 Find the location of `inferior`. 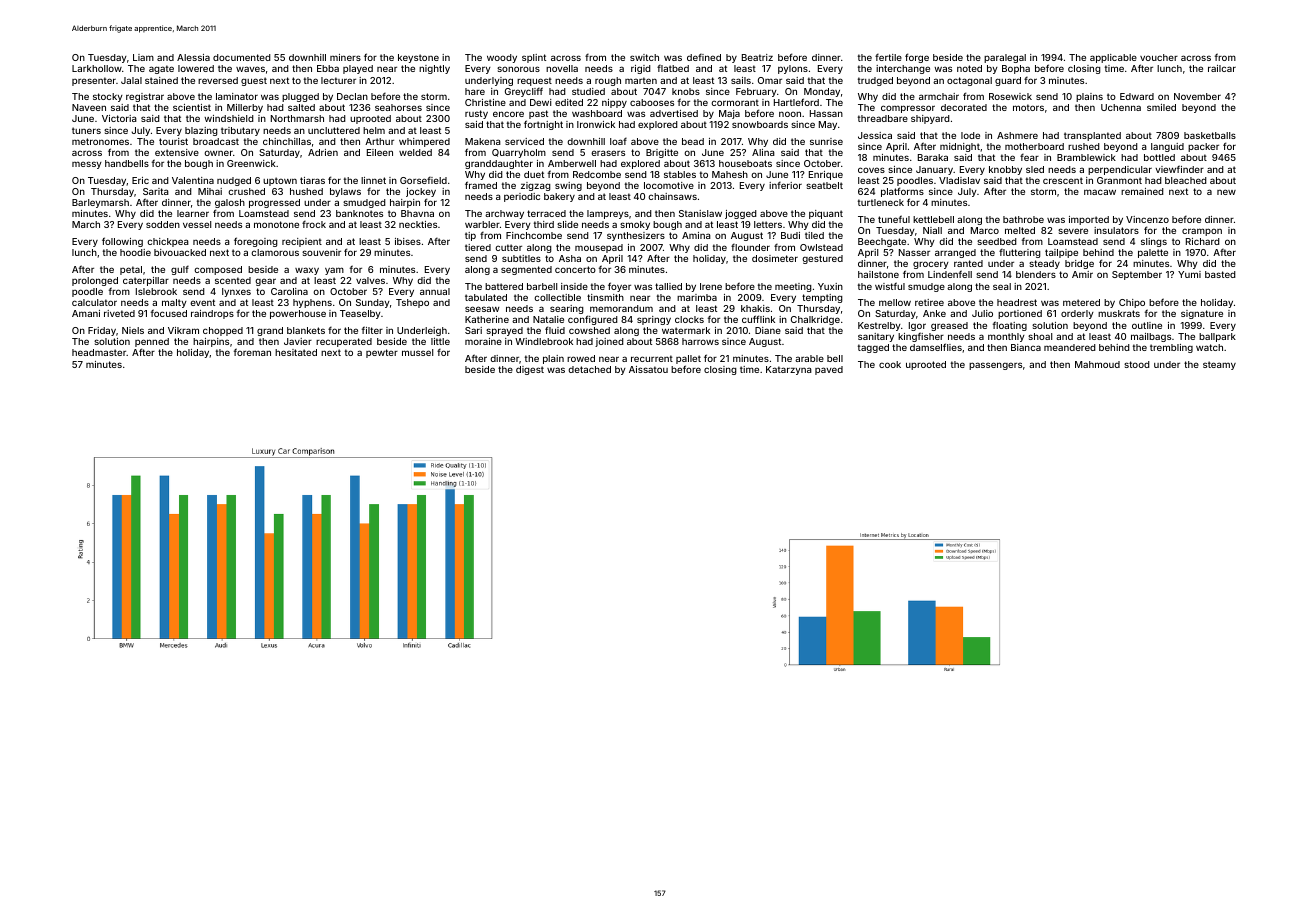

inferior is located at coordinates (785, 185).
